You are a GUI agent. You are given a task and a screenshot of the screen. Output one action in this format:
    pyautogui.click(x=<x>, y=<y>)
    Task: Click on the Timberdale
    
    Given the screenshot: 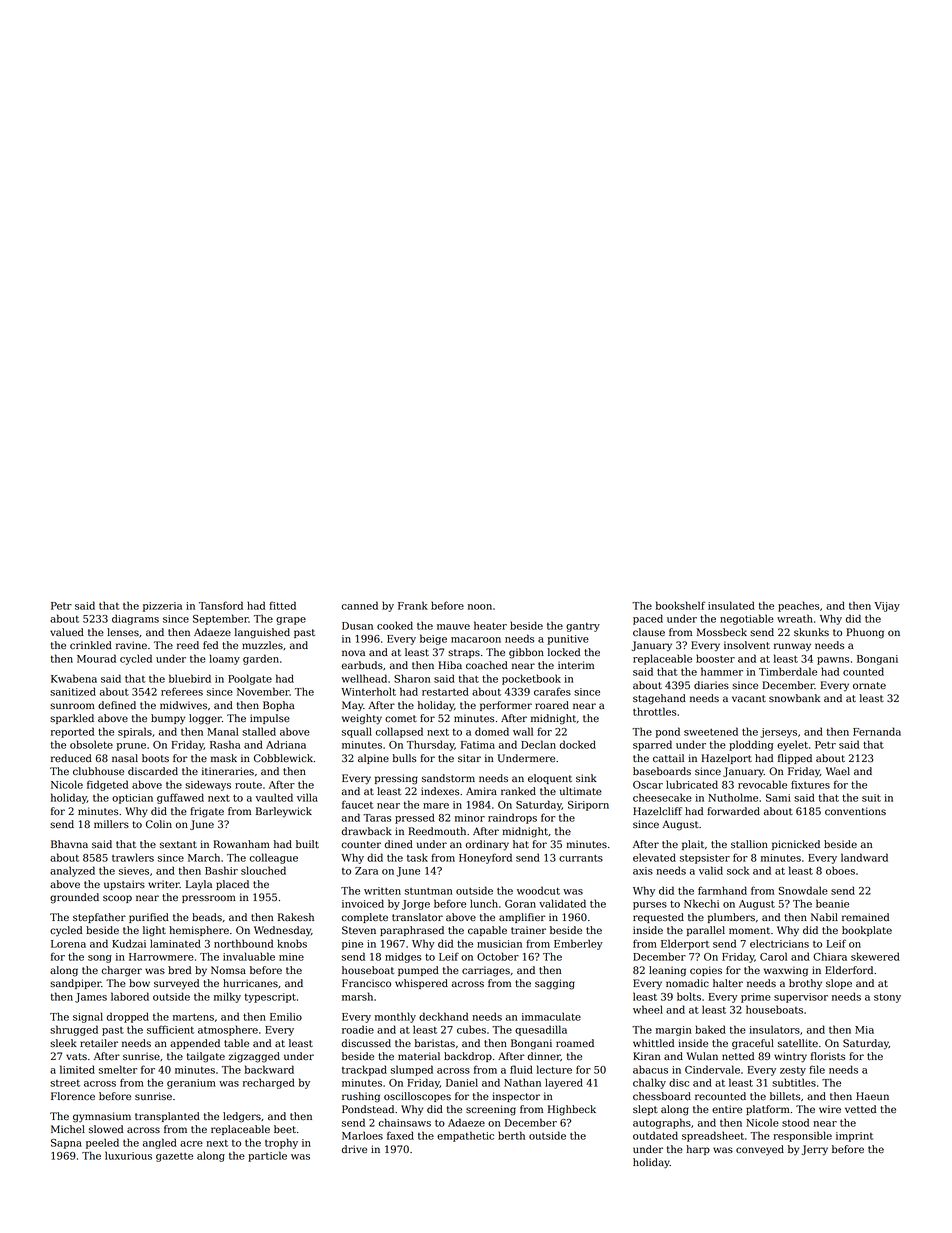 What is the action you would take?
    pyautogui.click(x=788, y=671)
